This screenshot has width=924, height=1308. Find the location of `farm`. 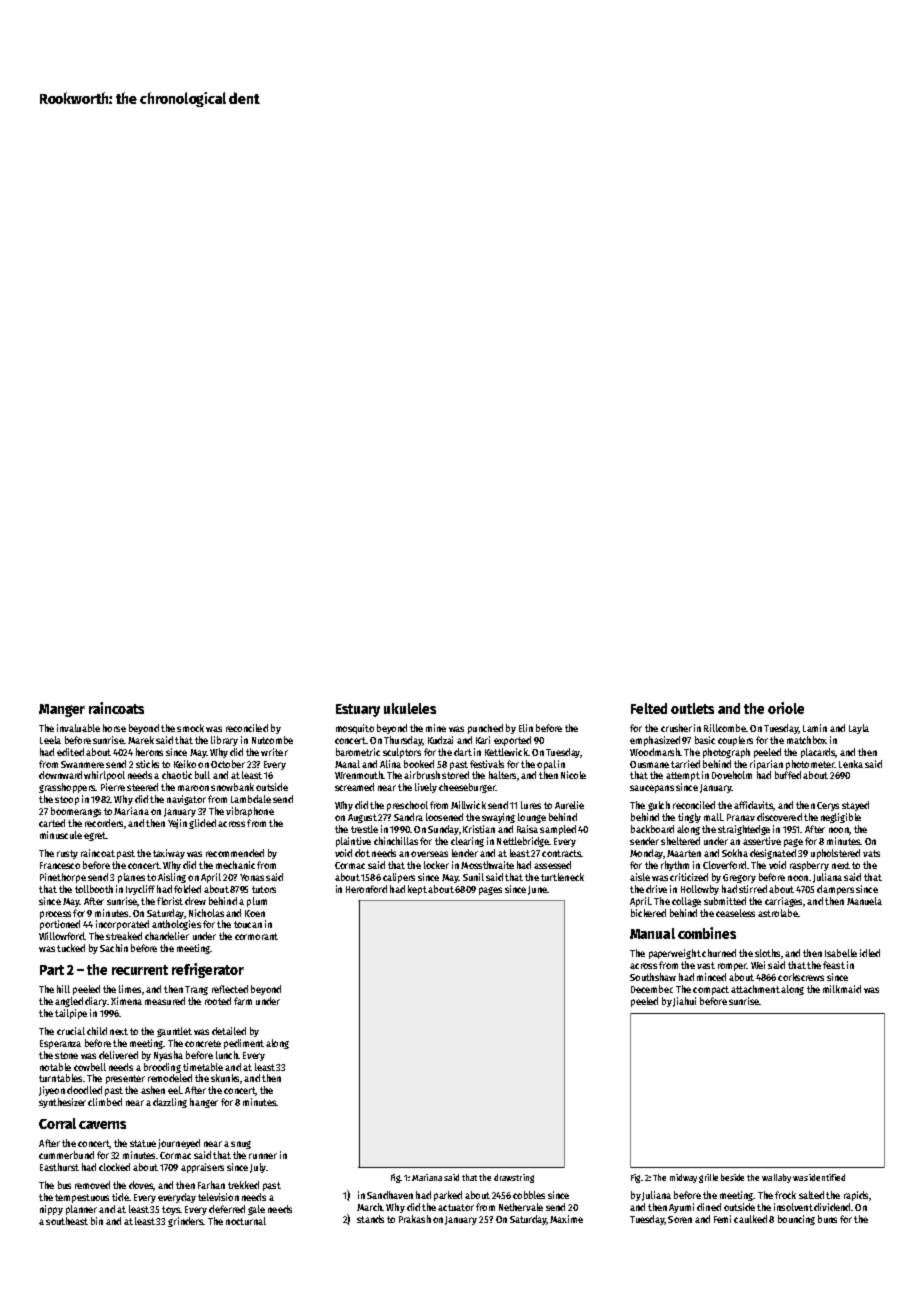

farm is located at coordinates (243, 1001).
